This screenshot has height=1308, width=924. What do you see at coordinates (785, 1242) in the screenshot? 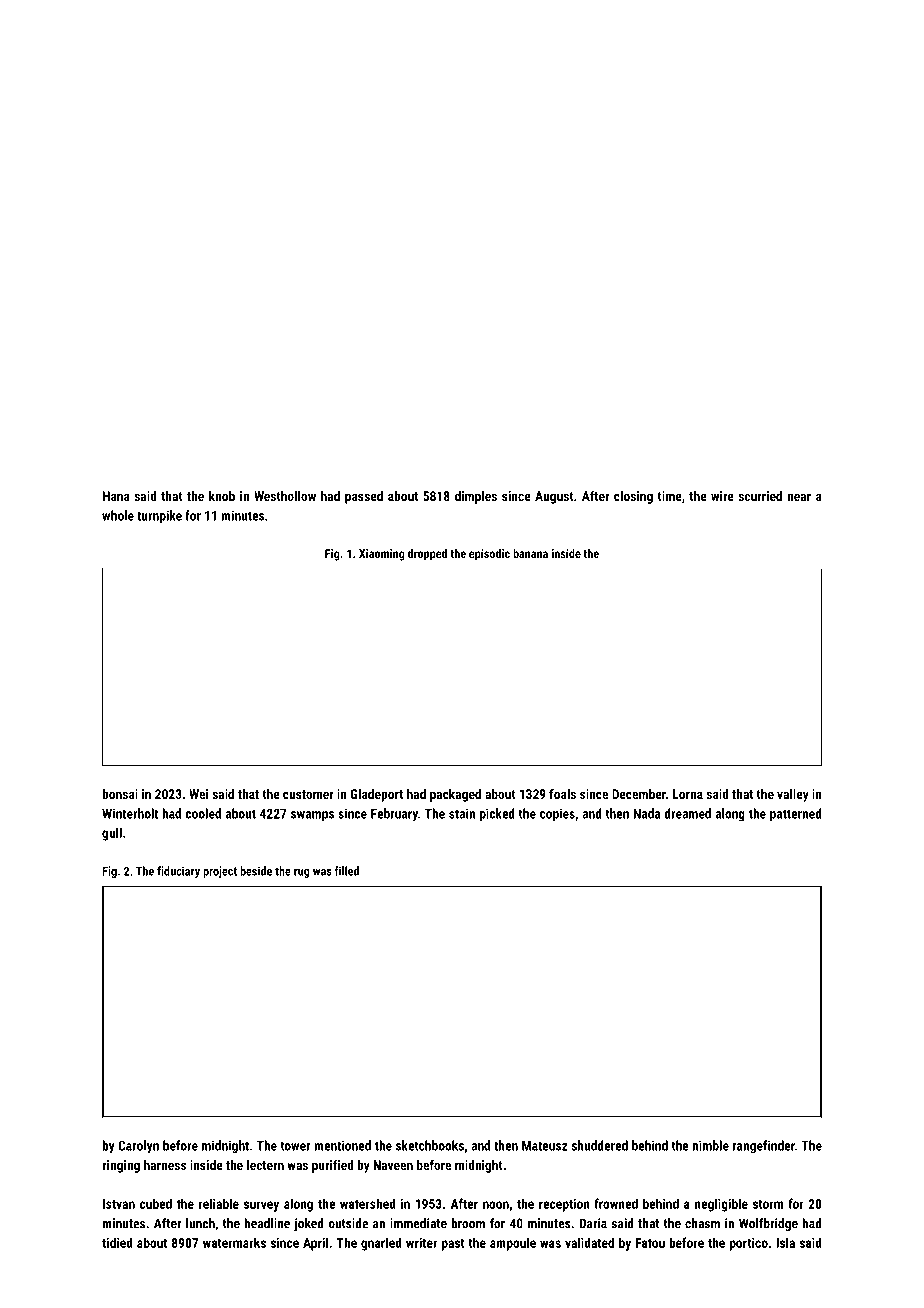
I see `Isla` at bounding box center [785, 1242].
